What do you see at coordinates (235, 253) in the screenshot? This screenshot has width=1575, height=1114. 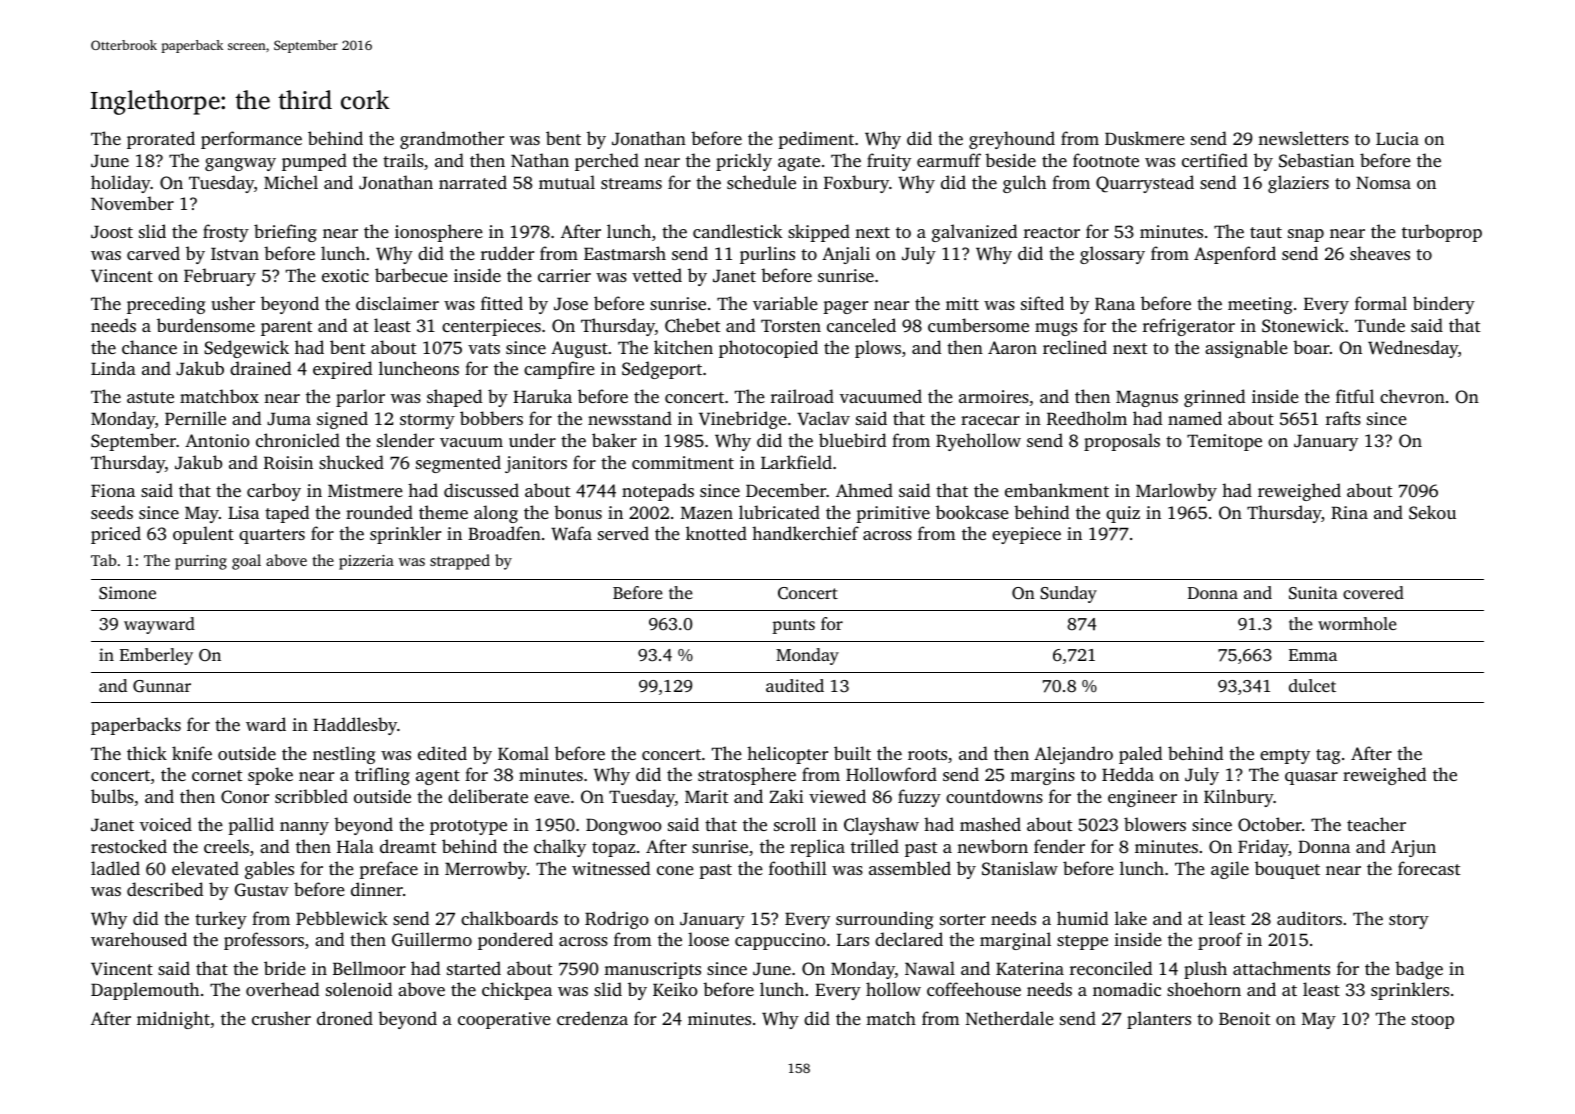 I see `Istvan` at bounding box center [235, 253].
